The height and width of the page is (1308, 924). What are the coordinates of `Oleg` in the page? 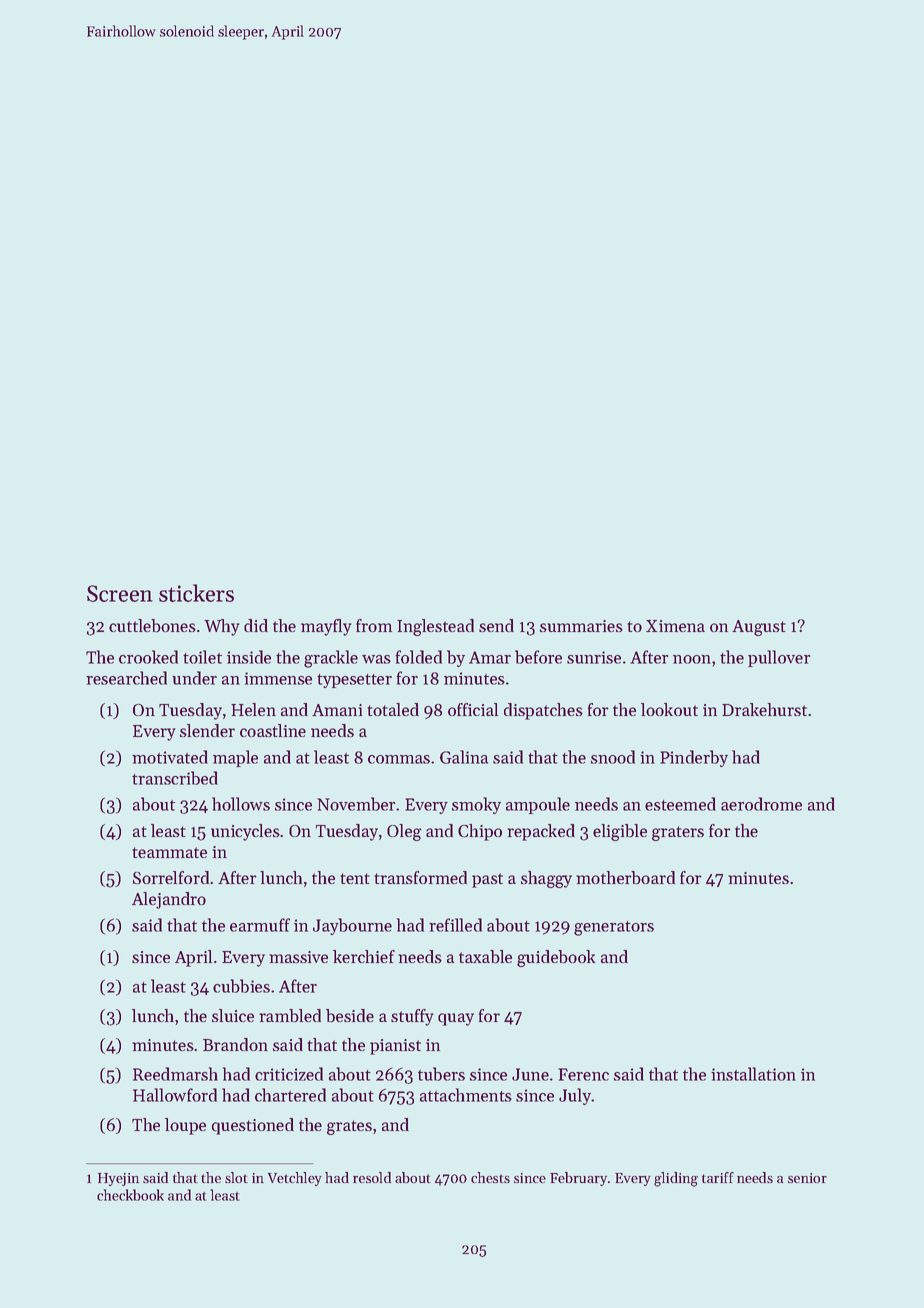 It's located at (404, 832).
